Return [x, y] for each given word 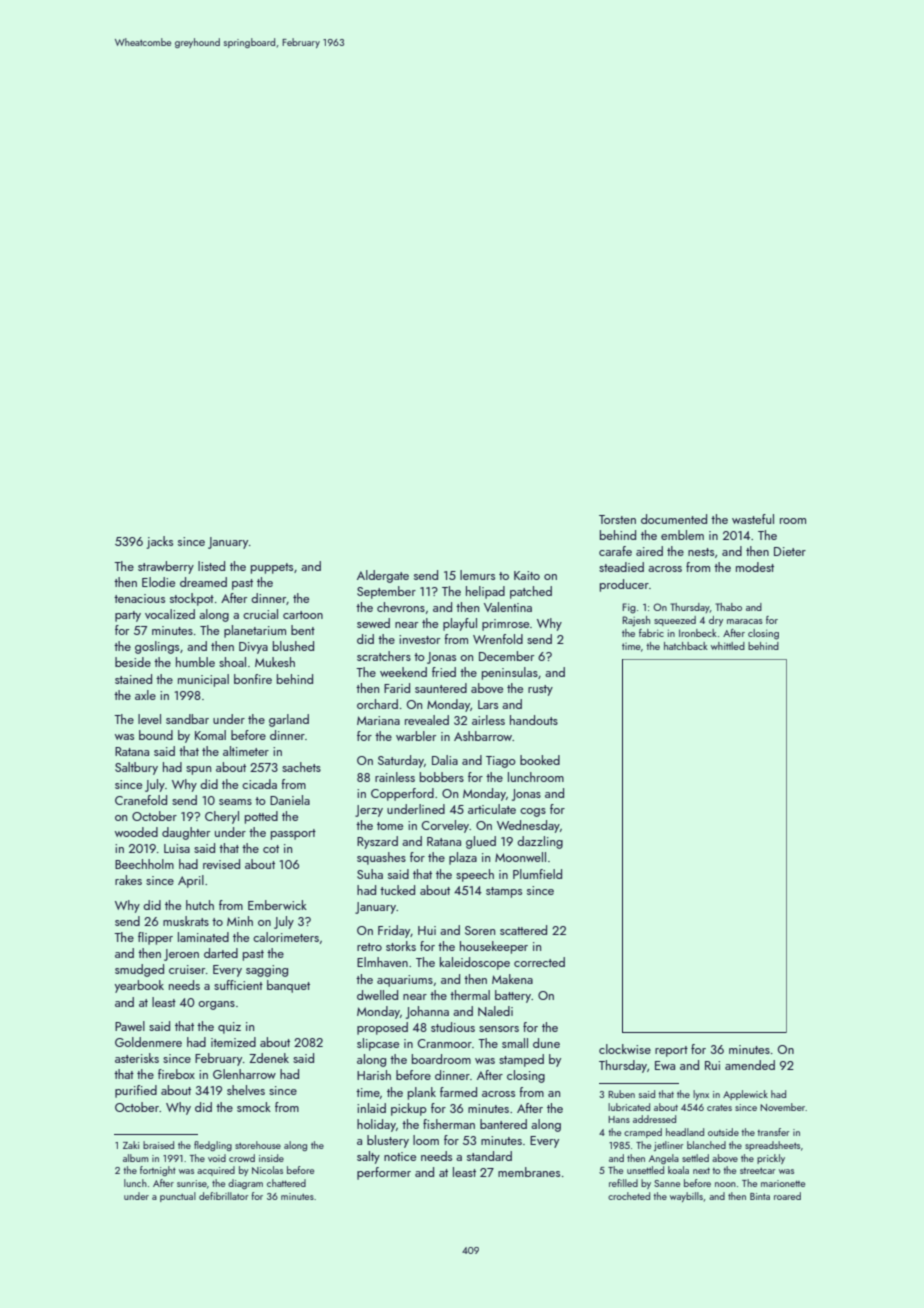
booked [540, 760]
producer [624, 585]
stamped [521, 1060]
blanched [706, 1145]
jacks [159, 542]
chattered [286, 1183]
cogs [533, 812]
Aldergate [383, 576]
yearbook [139, 986]
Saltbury [136, 768]
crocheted [629, 1196]
